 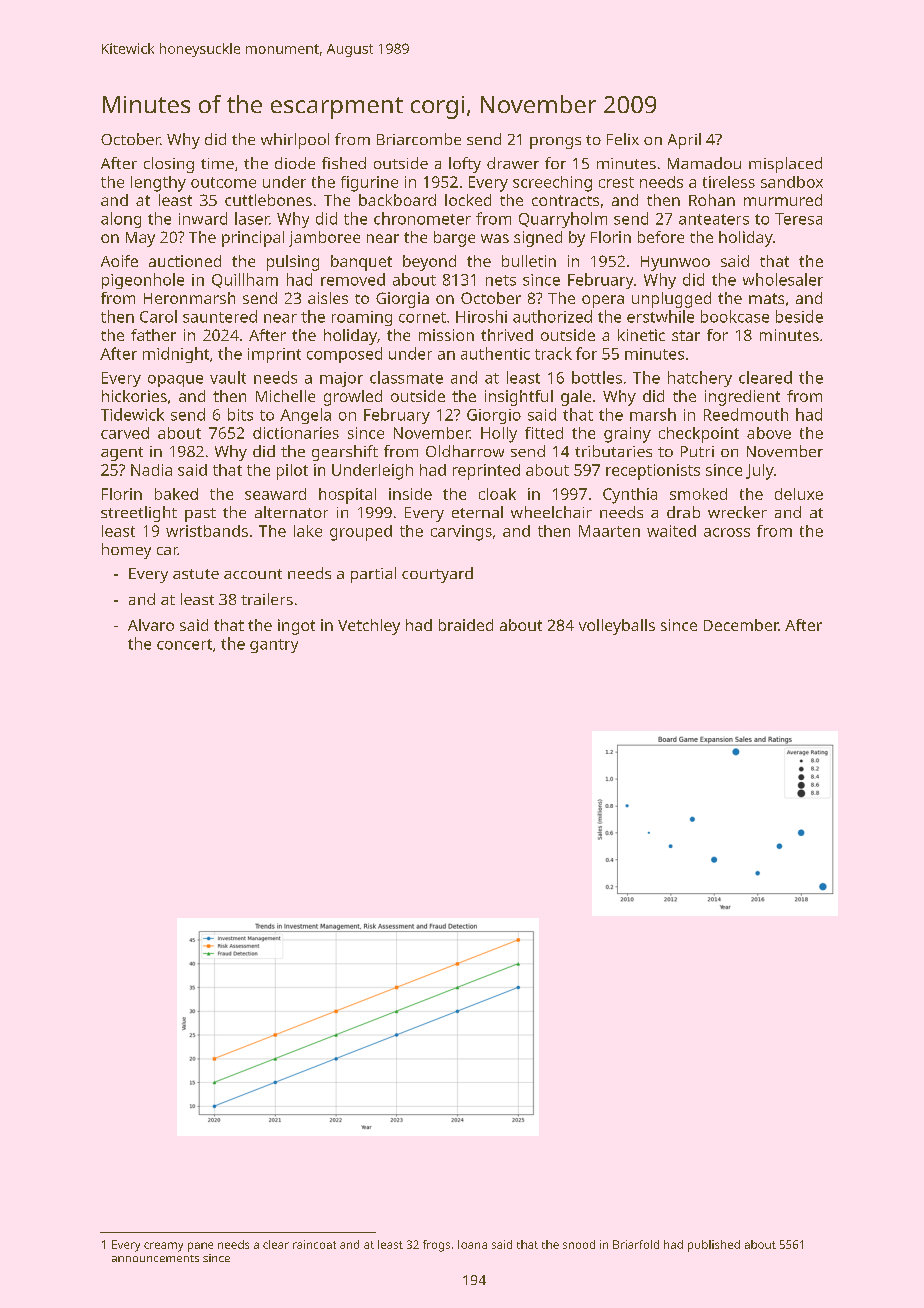 I want to click on creamy, so click(x=163, y=1247).
